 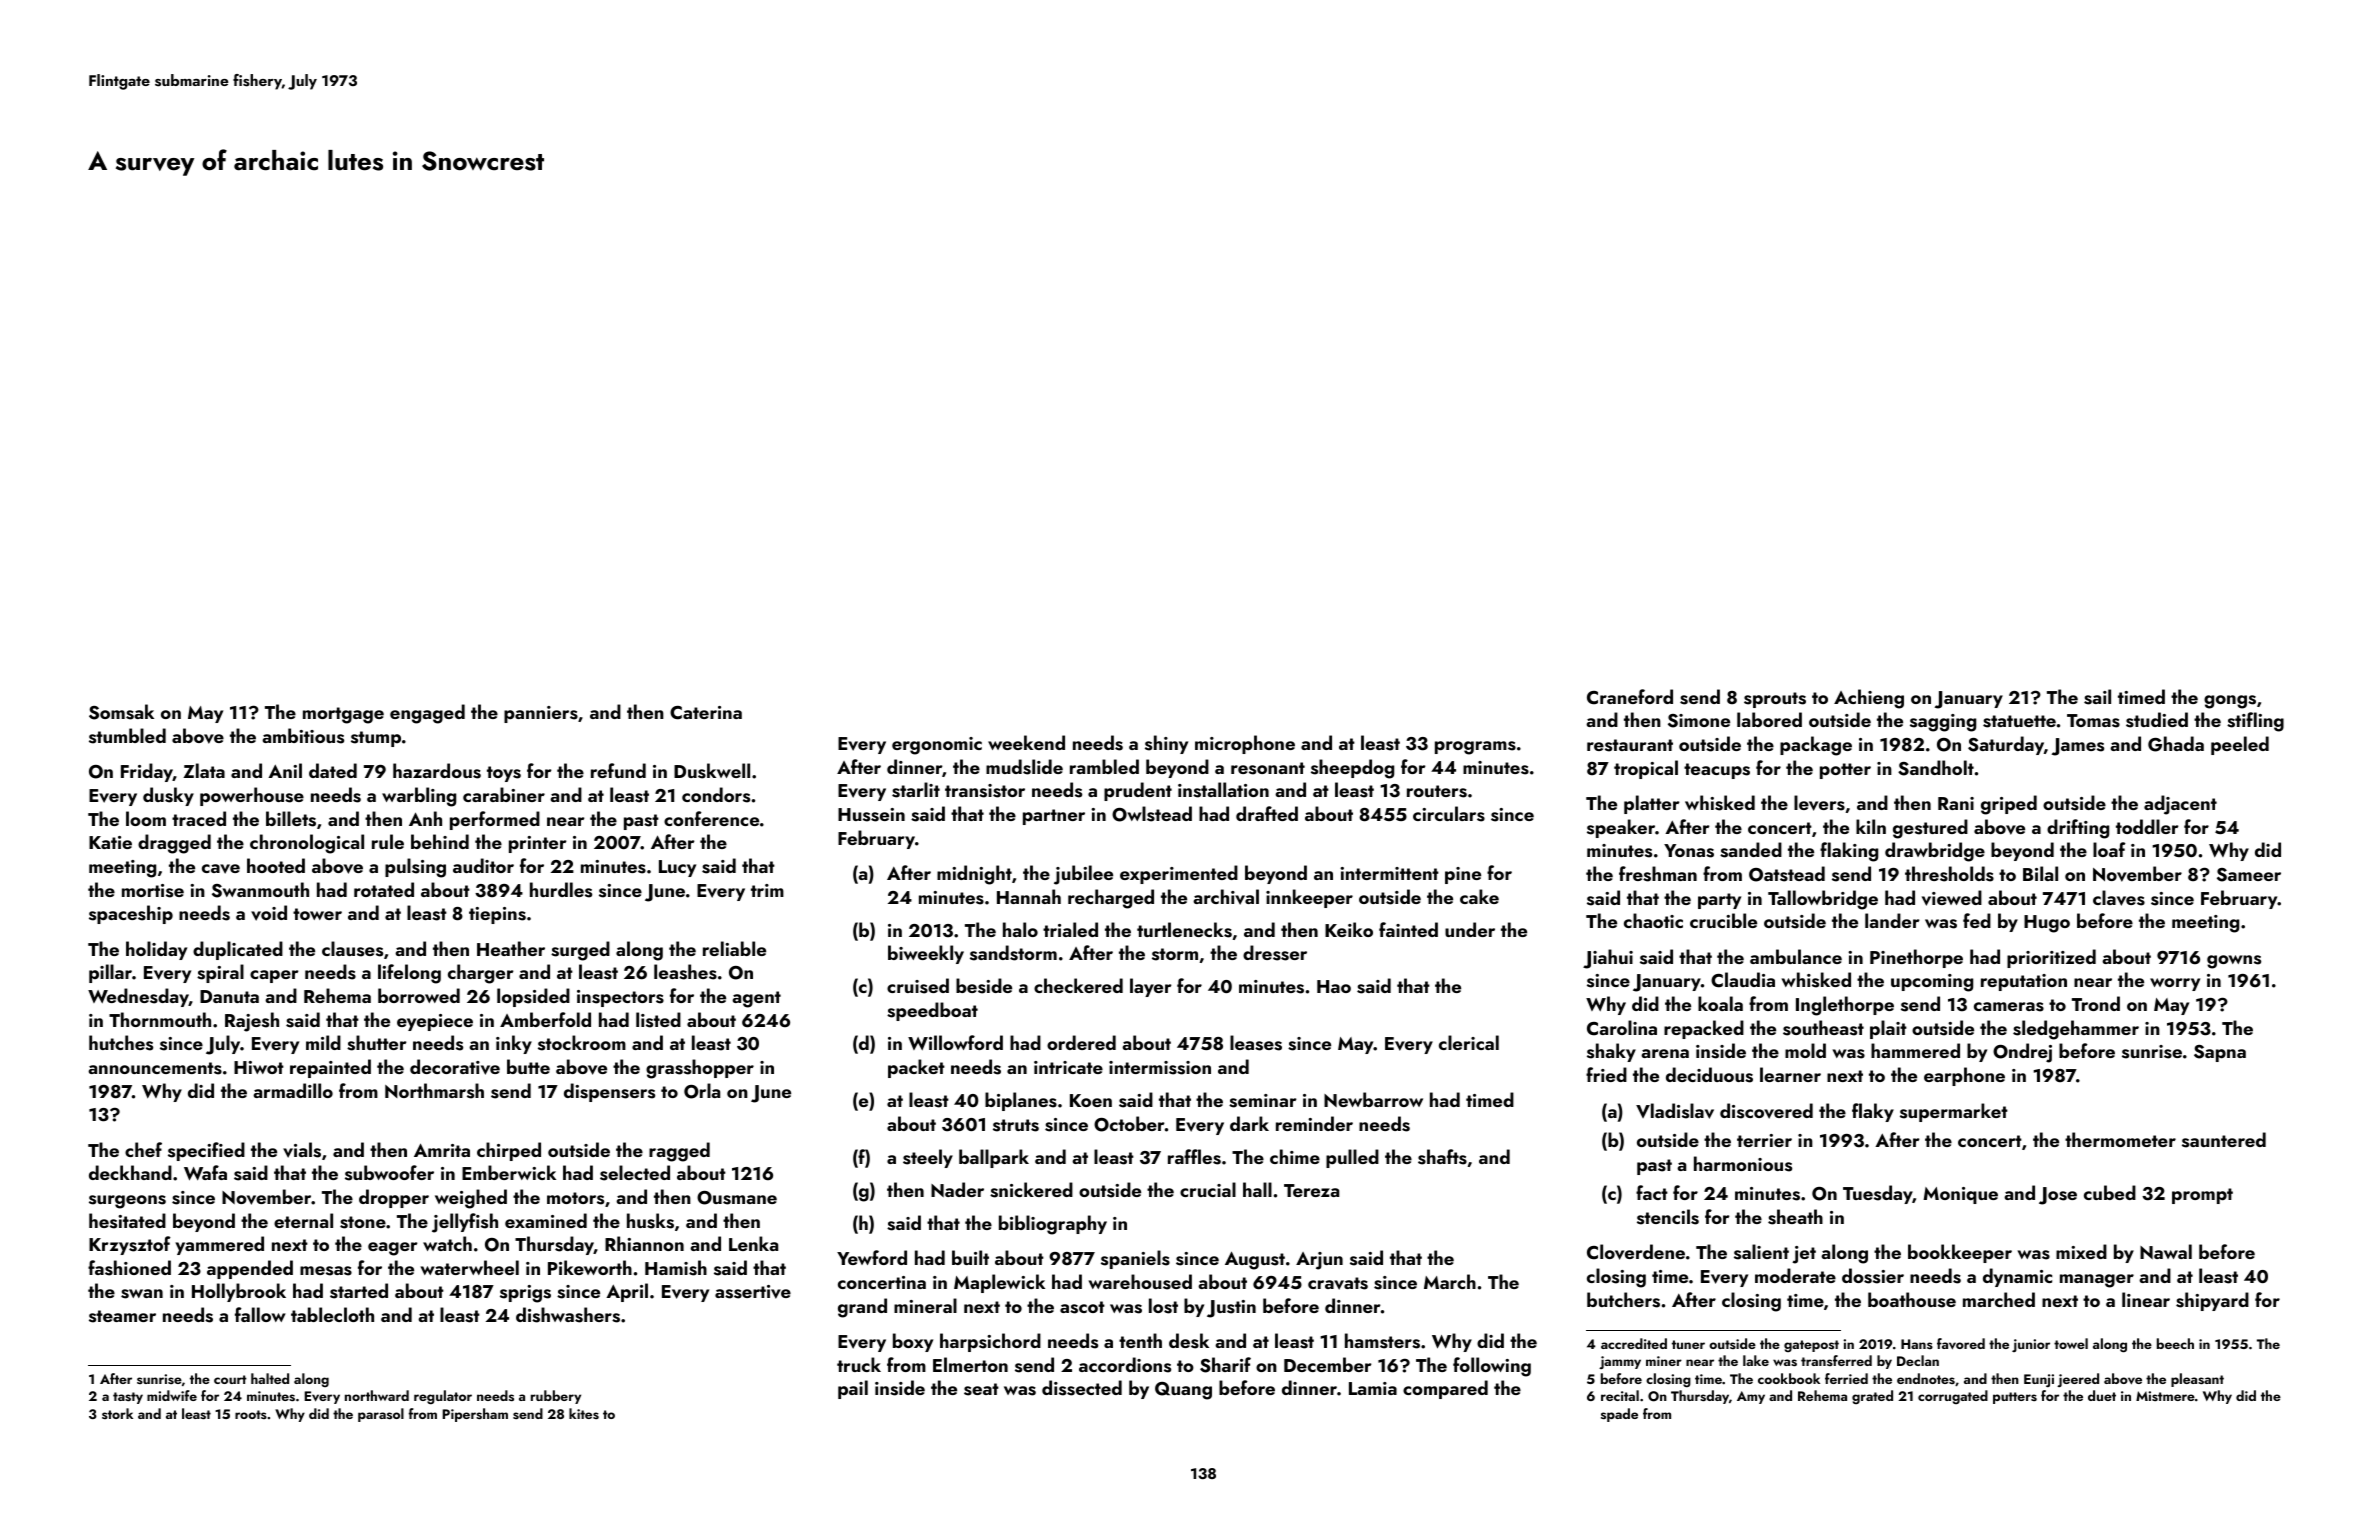 What do you see at coordinates (427, 714) in the screenshot?
I see `engaged` at bounding box center [427, 714].
